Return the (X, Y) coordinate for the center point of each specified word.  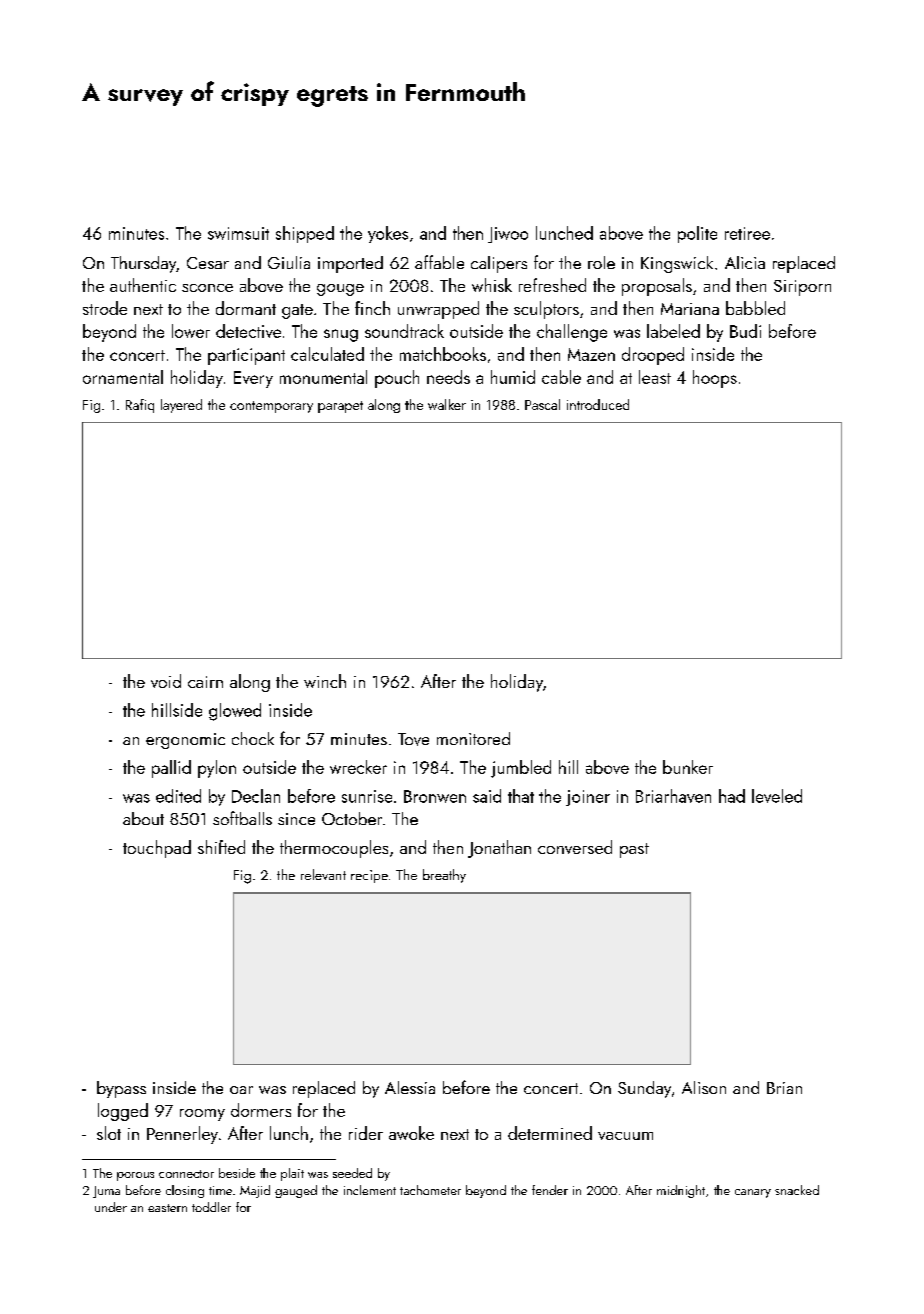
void (166, 681)
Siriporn (802, 288)
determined (550, 1133)
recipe (369, 876)
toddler (211, 1207)
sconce (207, 288)
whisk (492, 285)
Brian (784, 1088)
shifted (221, 847)
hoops (715, 379)
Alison (704, 1087)
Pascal (542, 404)
